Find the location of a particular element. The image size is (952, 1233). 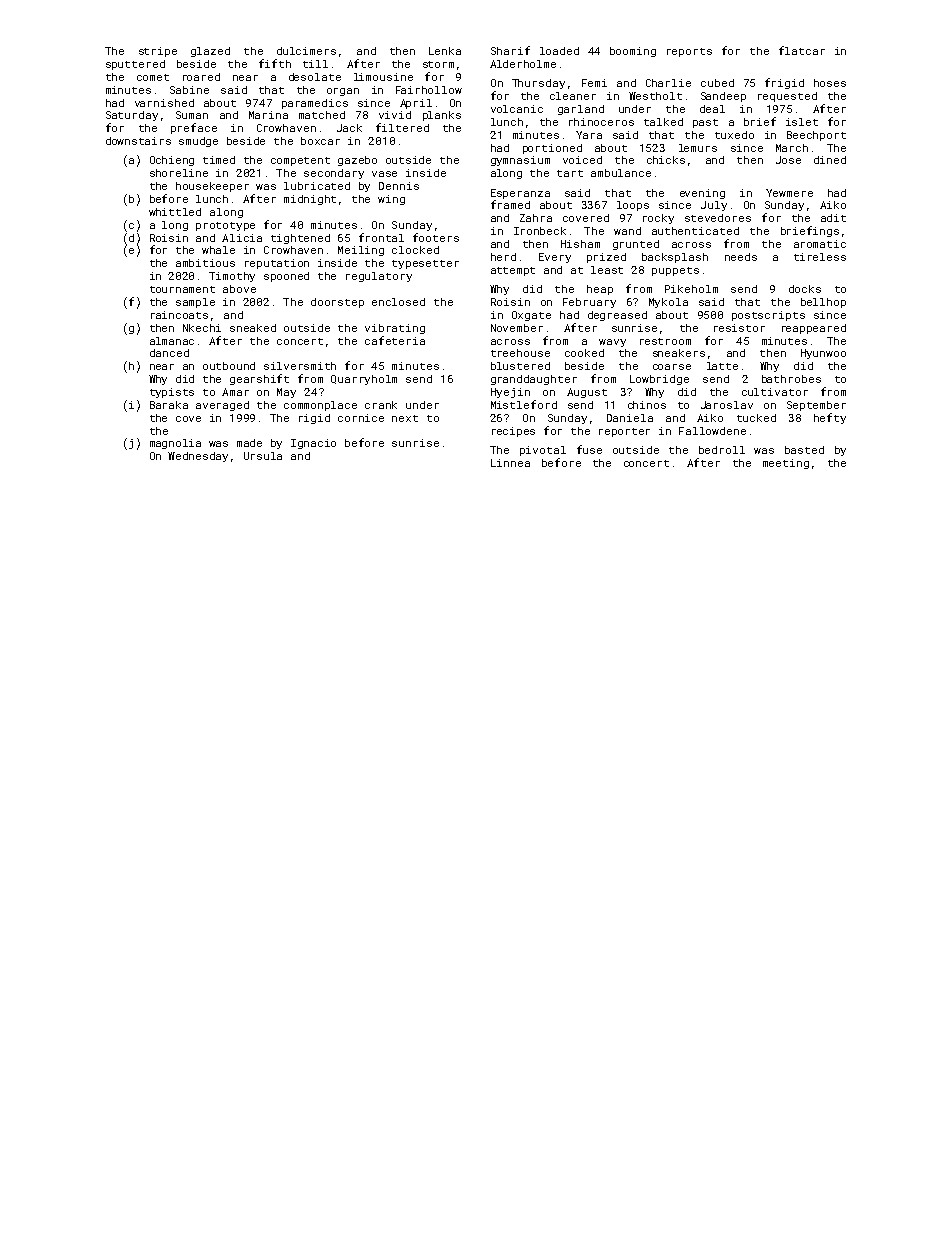

whittled is located at coordinates (175, 212).
